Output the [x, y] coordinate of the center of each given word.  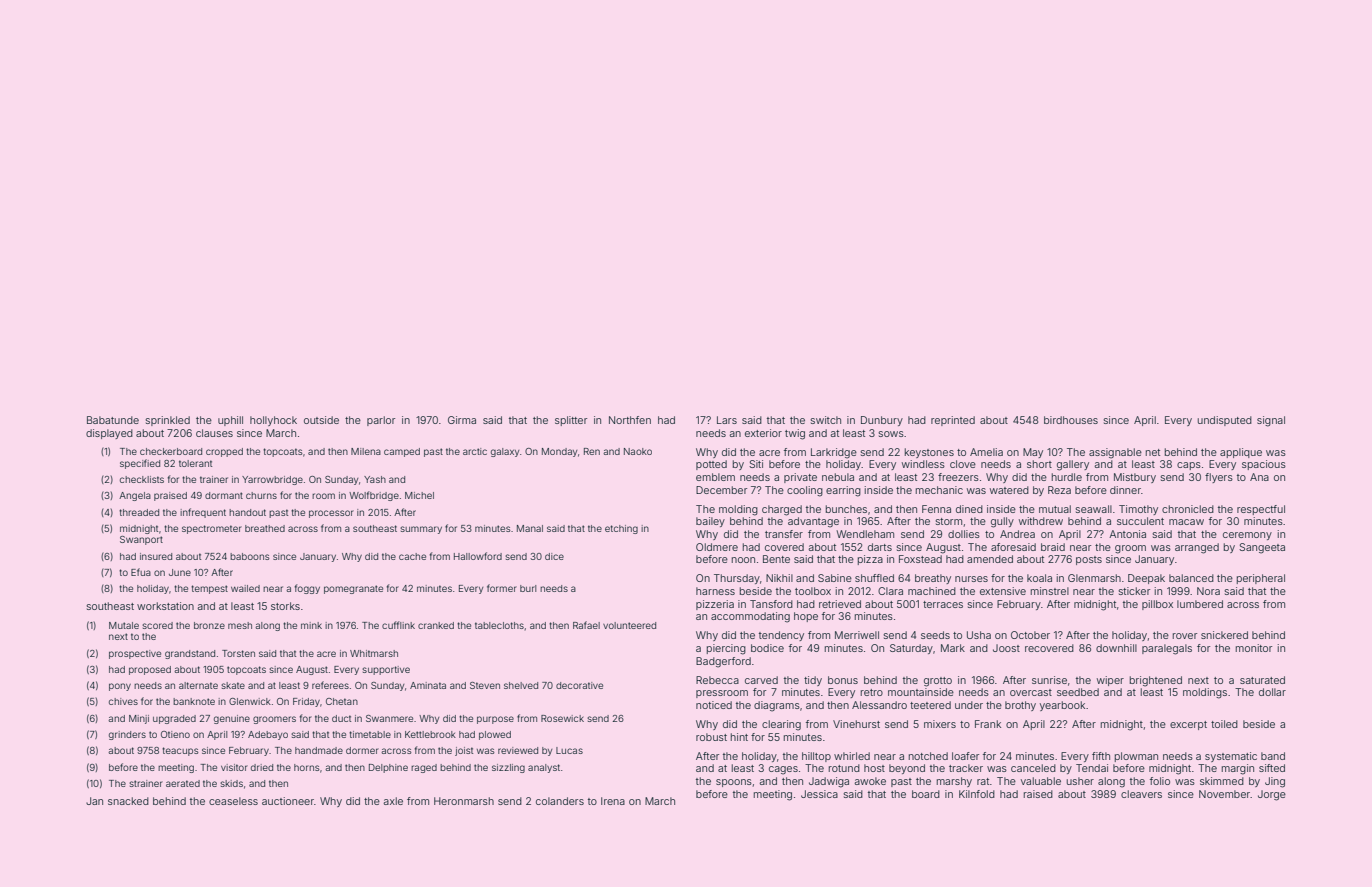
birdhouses [1071, 420]
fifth [1101, 756]
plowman [1136, 757]
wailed [245, 588]
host [874, 768]
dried [262, 767]
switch [826, 420]
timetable [370, 734]
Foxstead [920, 559]
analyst [544, 768]
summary [421, 530]
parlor [381, 421]
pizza [870, 560]
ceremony [1247, 536]
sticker [1134, 591]
